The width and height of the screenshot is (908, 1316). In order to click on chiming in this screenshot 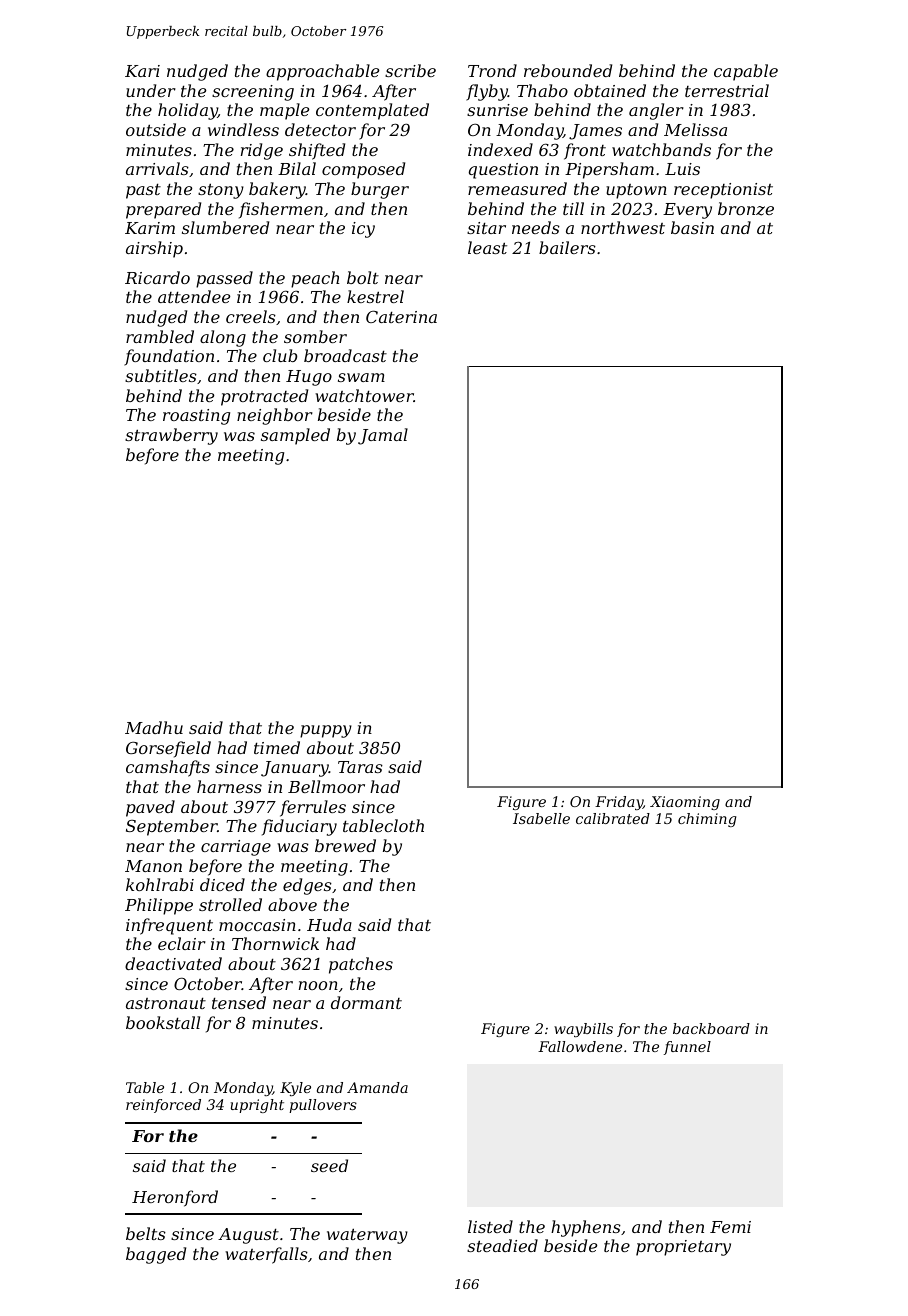, I will do `click(707, 820)`.
